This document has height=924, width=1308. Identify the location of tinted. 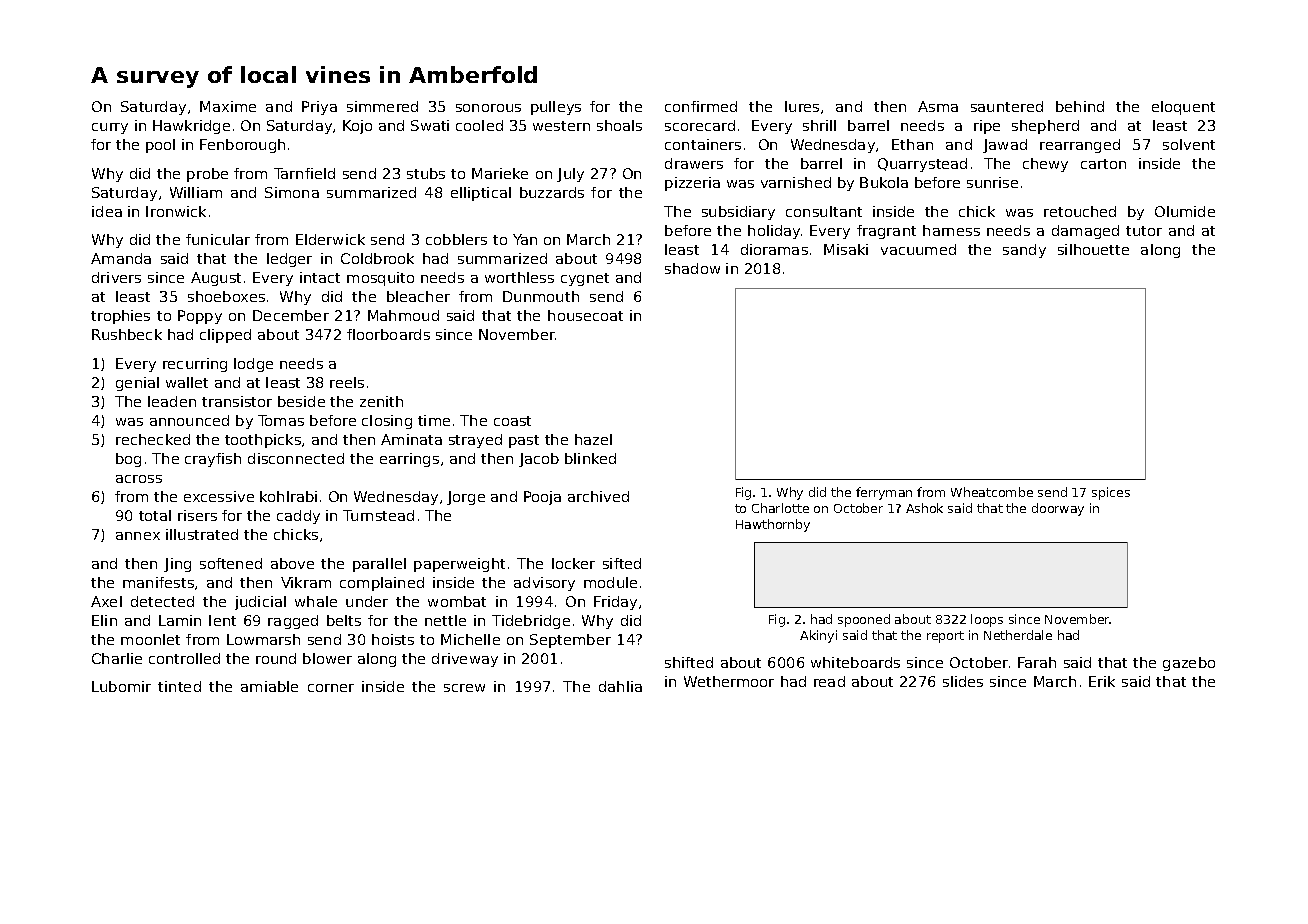
(179, 686).
